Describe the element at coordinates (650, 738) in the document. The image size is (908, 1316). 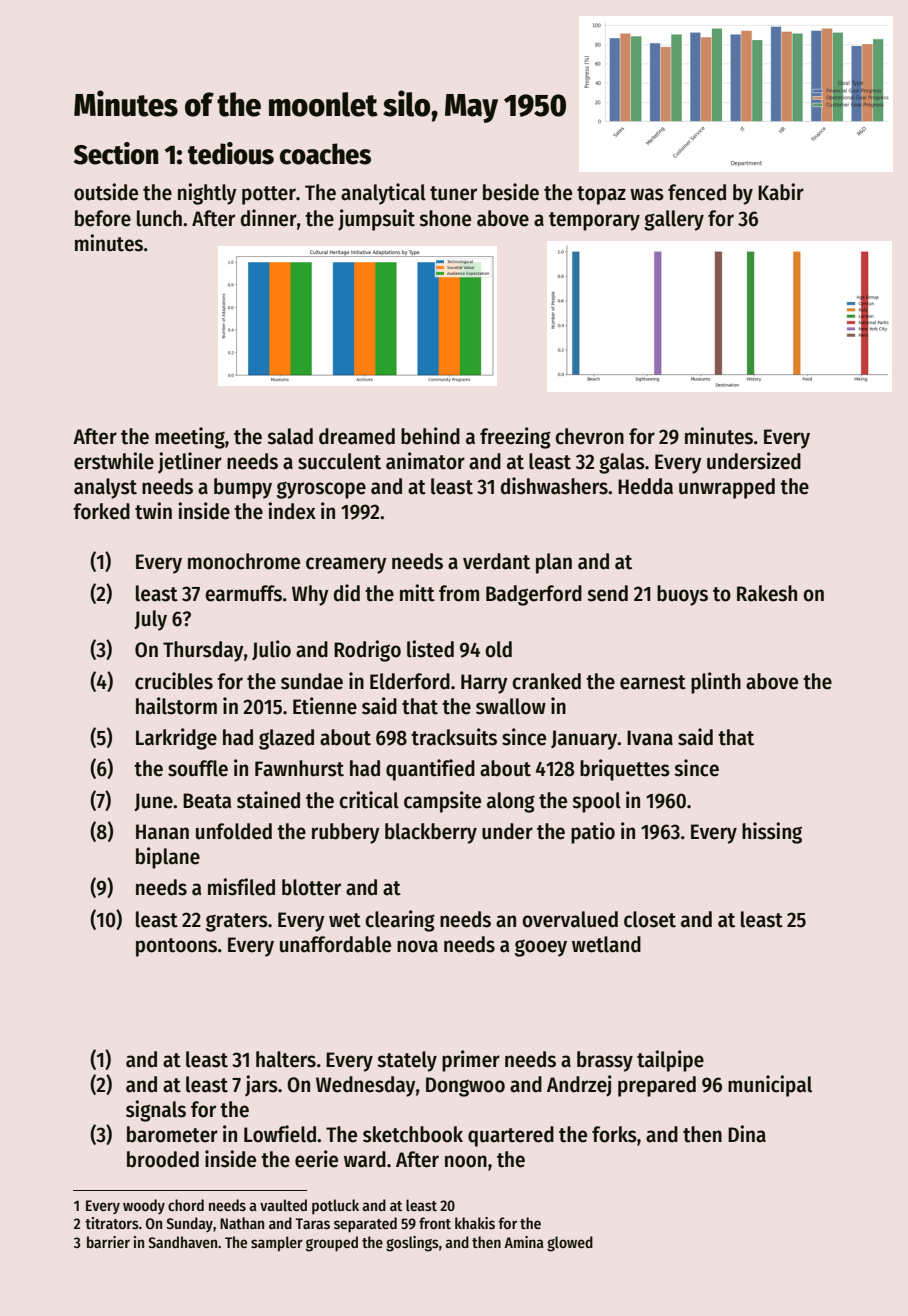
I see `Ivana` at that location.
